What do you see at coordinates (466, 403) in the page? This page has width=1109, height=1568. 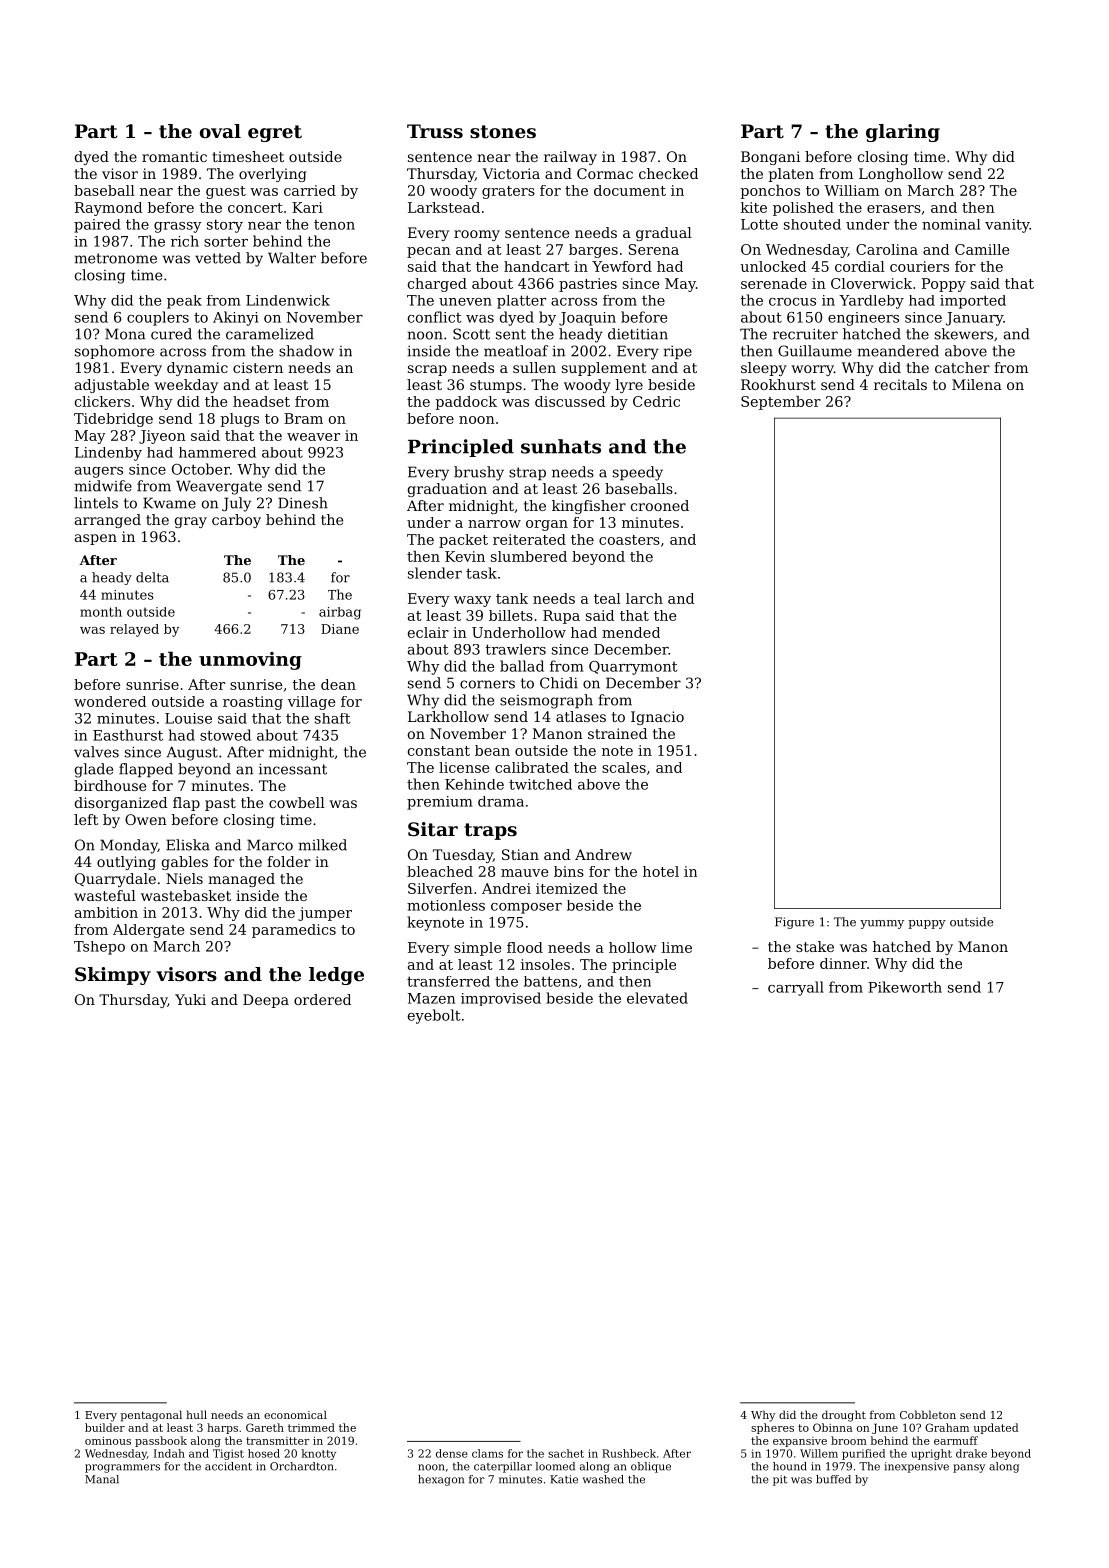 I see `paddock` at bounding box center [466, 403].
